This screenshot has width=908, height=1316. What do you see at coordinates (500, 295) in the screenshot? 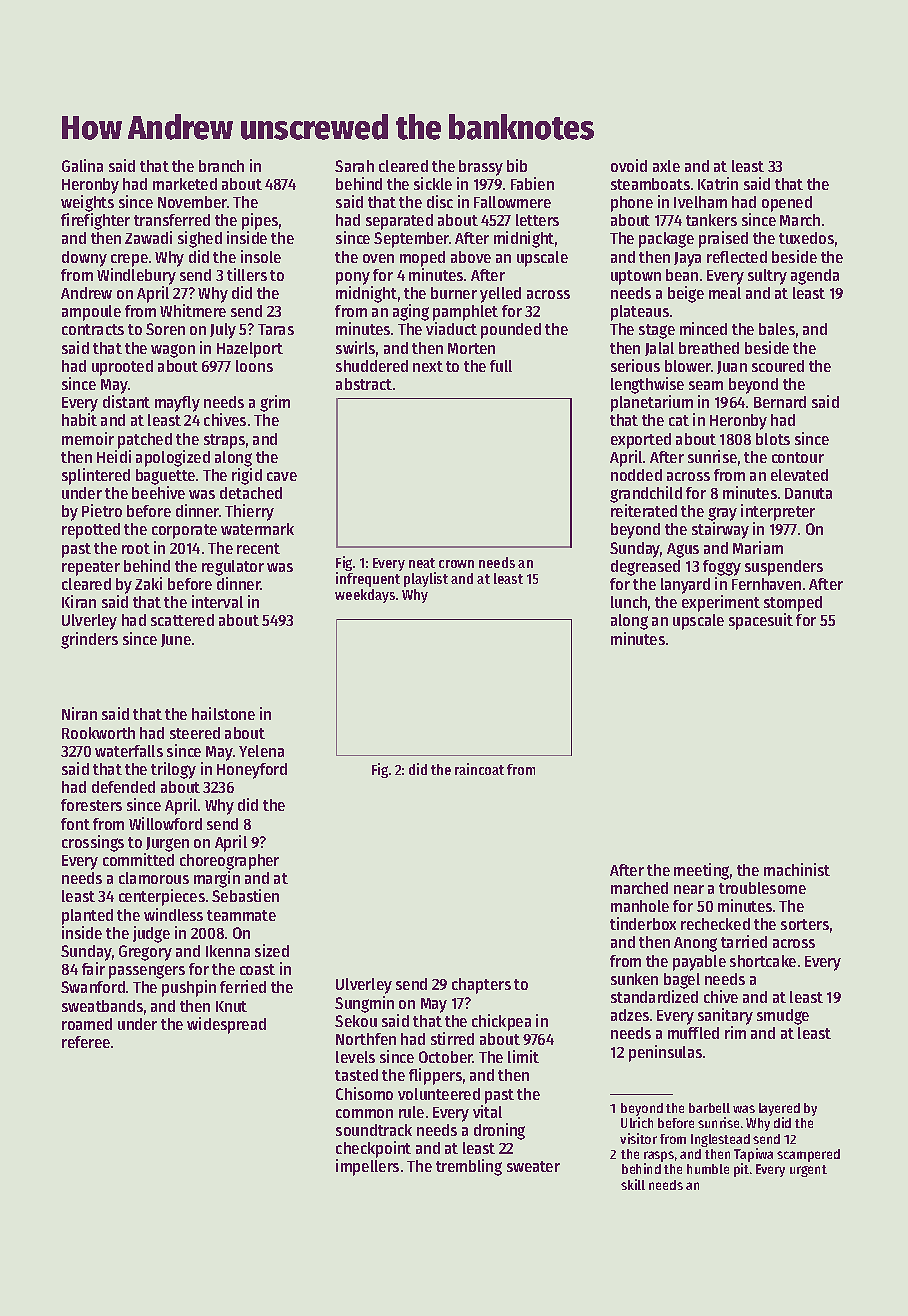
I see `yelled` at bounding box center [500, 295].
